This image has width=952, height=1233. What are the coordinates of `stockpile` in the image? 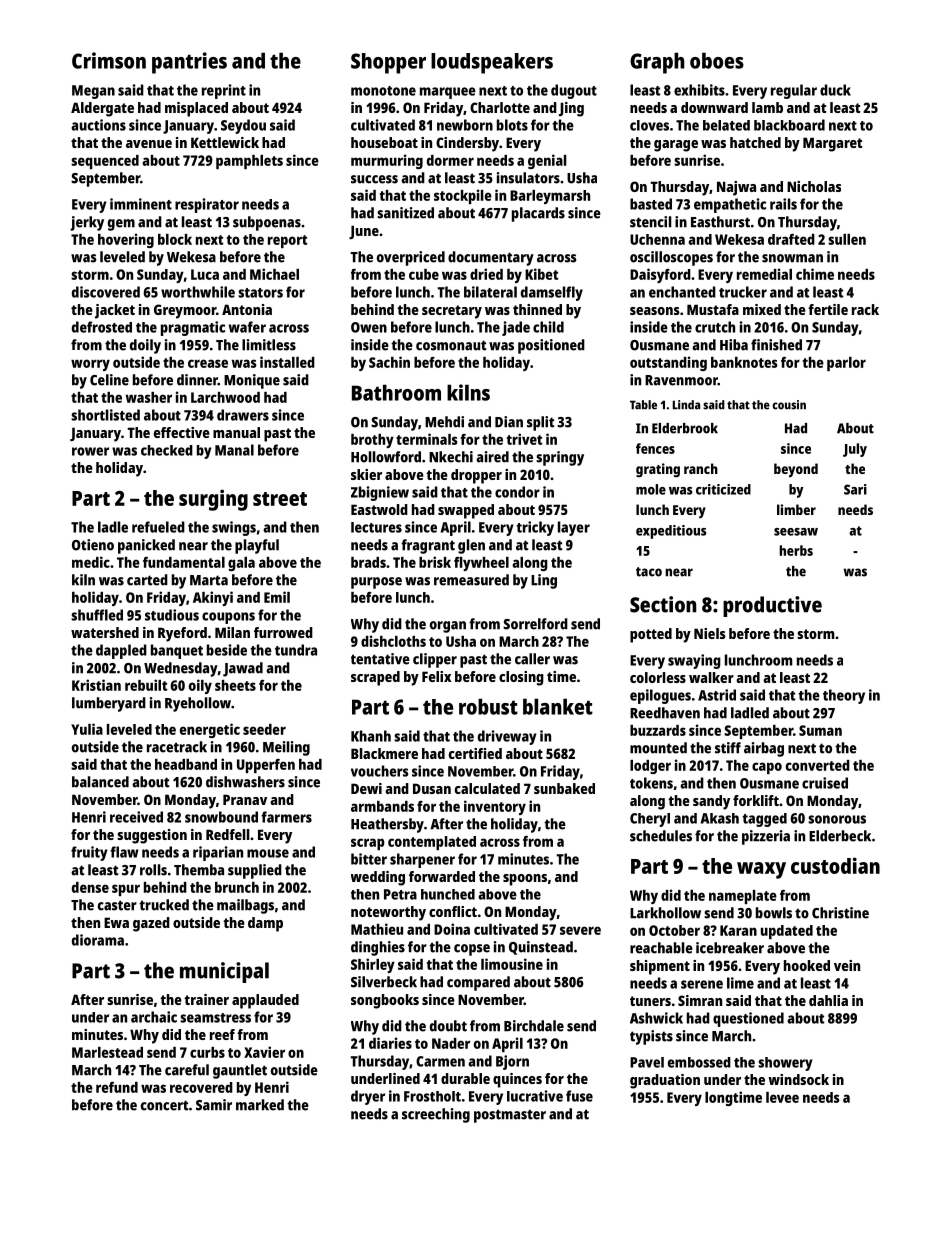 It's located at (463, 196).
